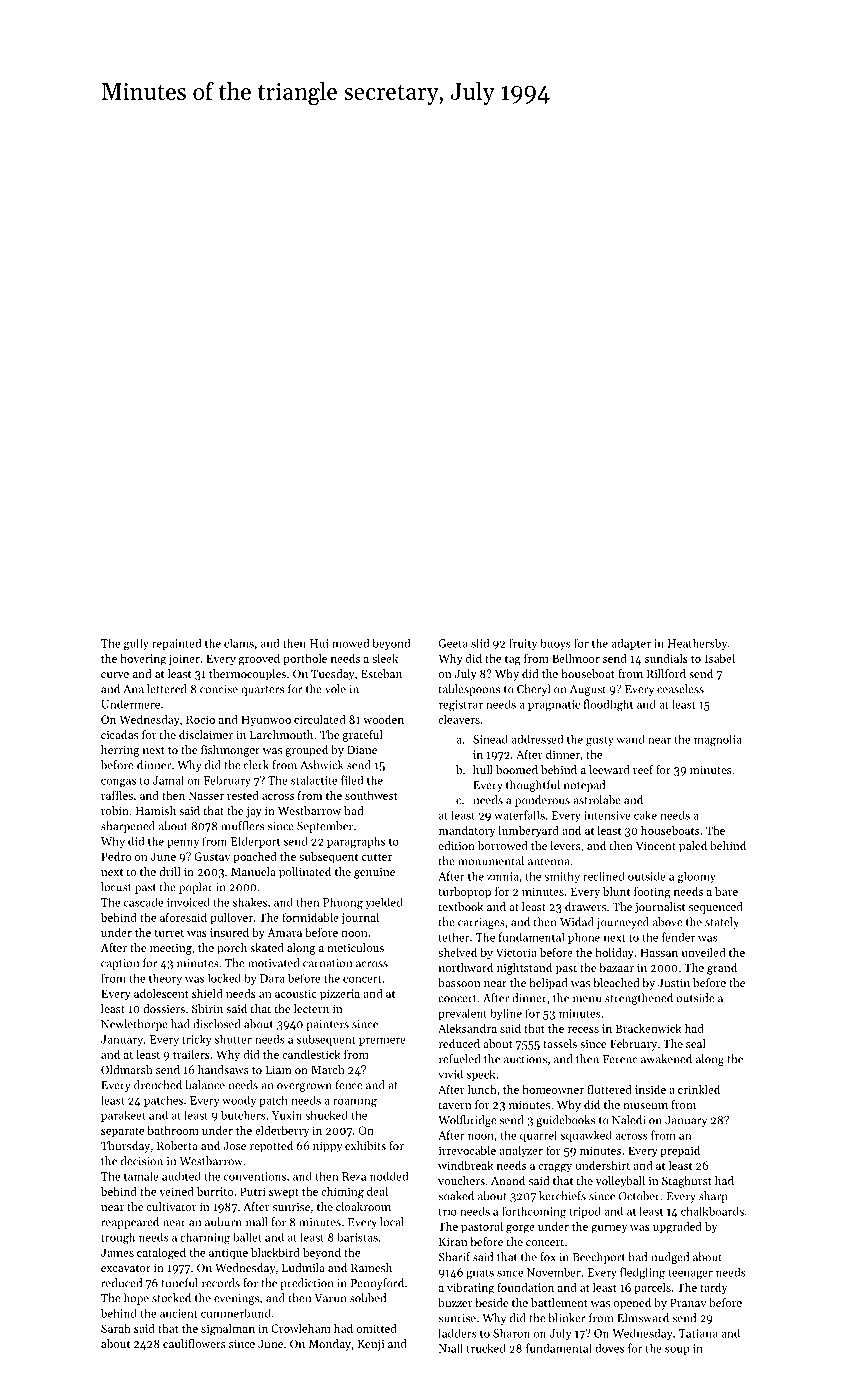  I want to click on awakened, so click(666, 1059).
